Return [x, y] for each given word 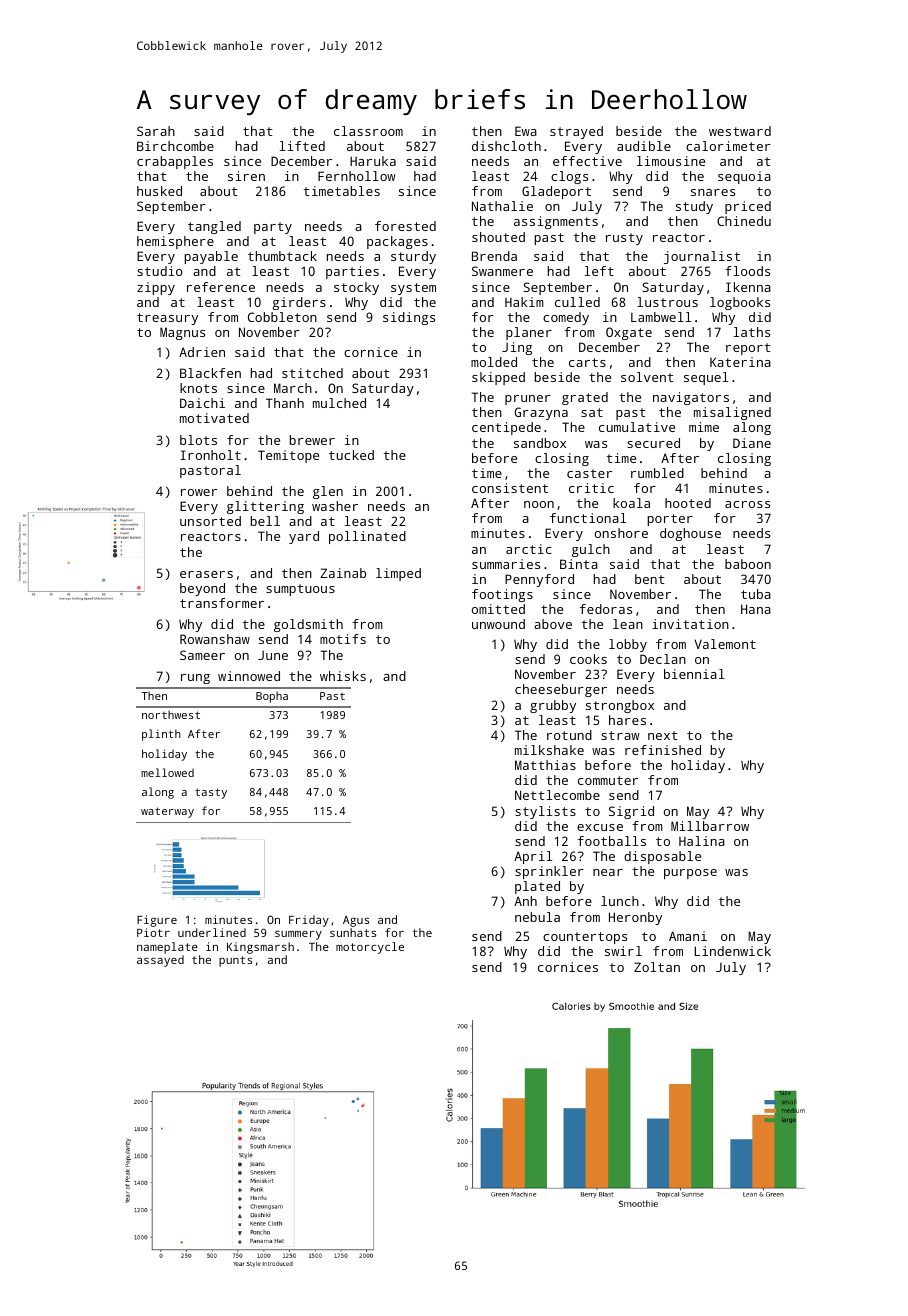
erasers [206, 574]
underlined [212, 932]
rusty [624, 239]
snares [713, 192]
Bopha [272, 697]
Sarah [156, 131]
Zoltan [657, 967]
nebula [537, 917]
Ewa [526, 131]
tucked [351, 455]
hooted [688, 503]
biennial [694, 674]
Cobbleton [282, 317]
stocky [356, 288]
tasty [211, 793]
